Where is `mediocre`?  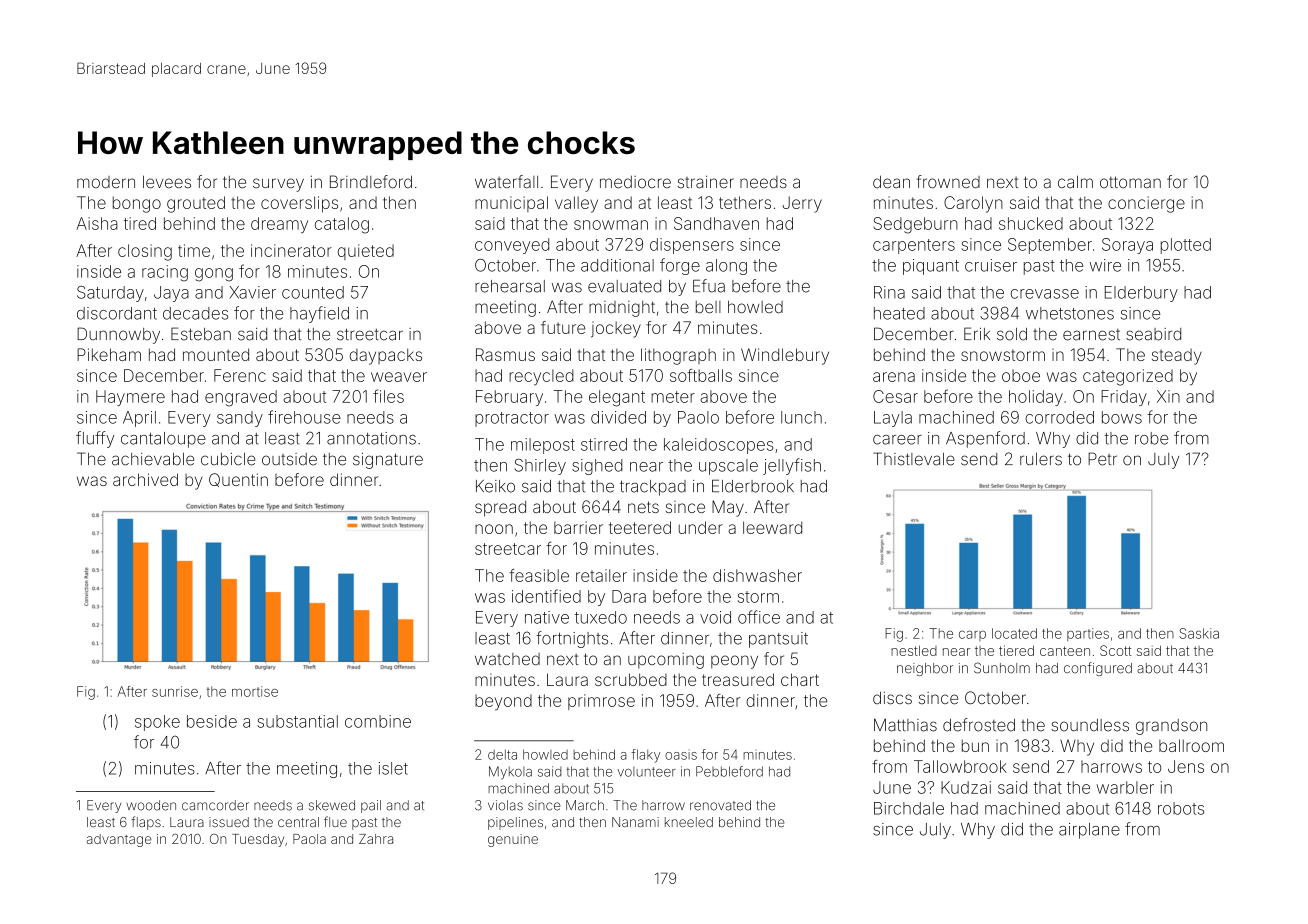 mediocre is located at coordinates (635, 182).
